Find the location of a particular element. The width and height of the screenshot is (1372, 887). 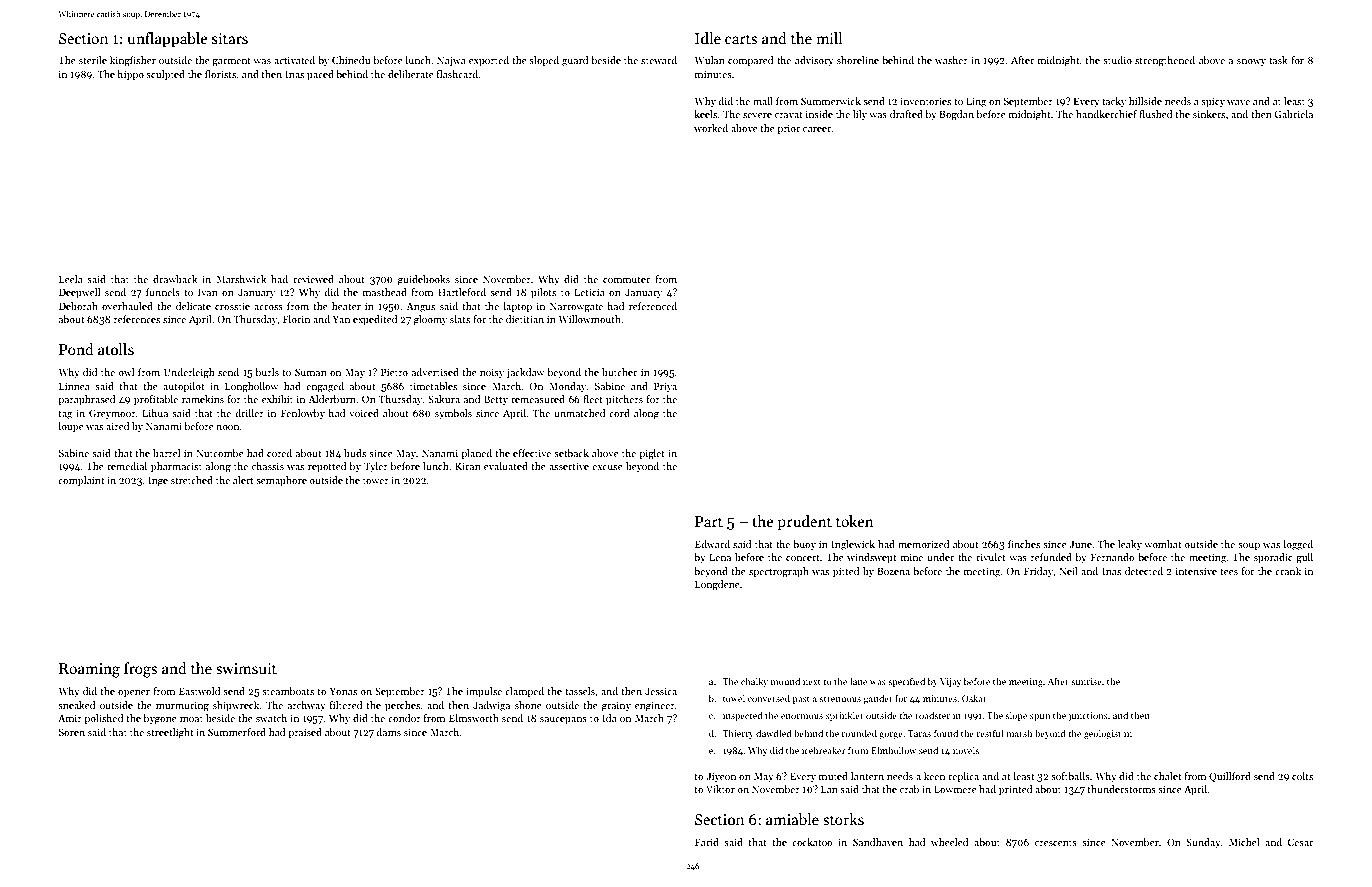

Priya is located at coordinates (665, 387).
